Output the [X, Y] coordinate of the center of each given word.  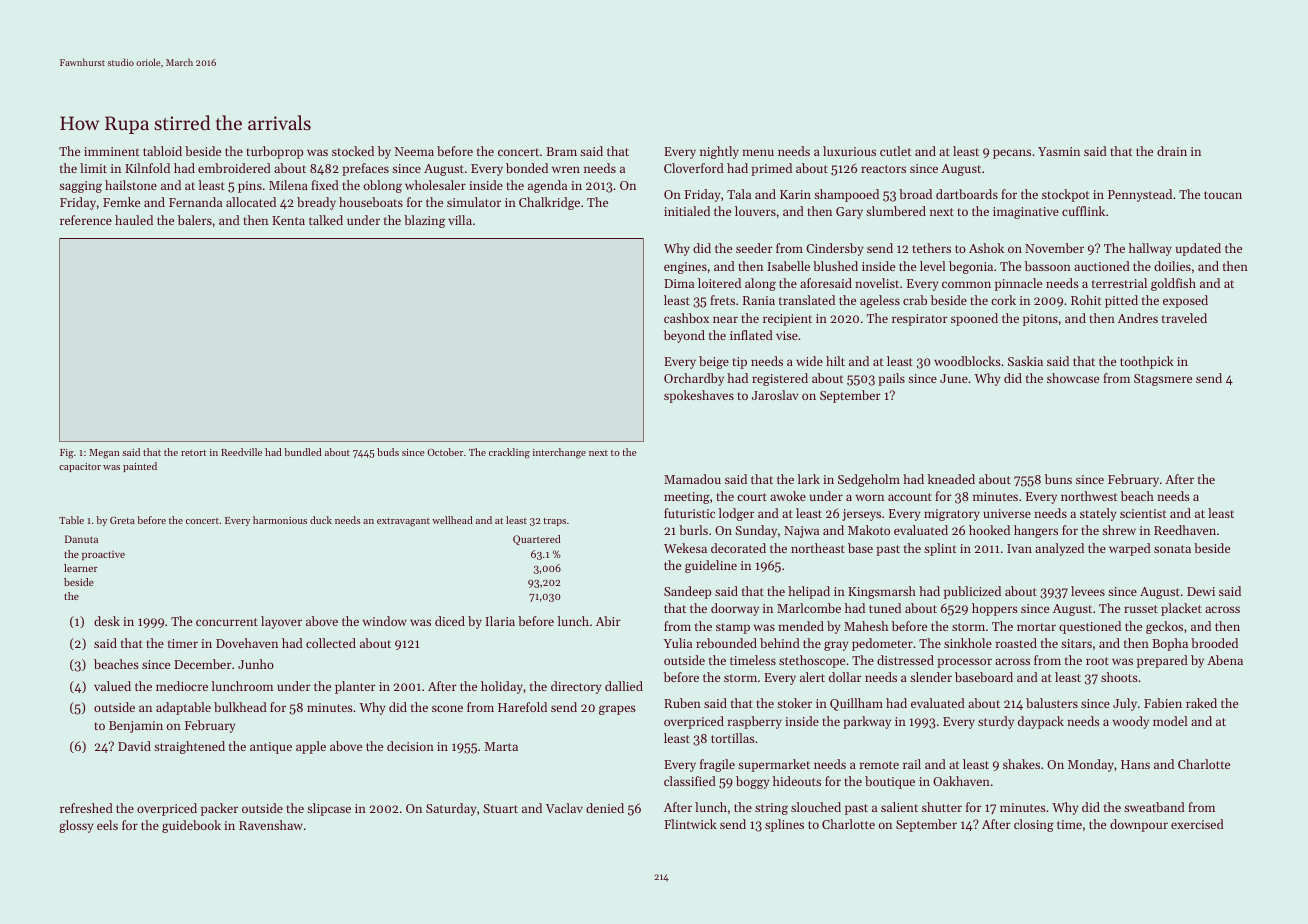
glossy [76, 826]
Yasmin [1059, 151]
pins [250, 187]
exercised [1197, 824]
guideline [711, 566]
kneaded [951, 479]
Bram [561, 151]
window [384, 621]
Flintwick [690, 824]
